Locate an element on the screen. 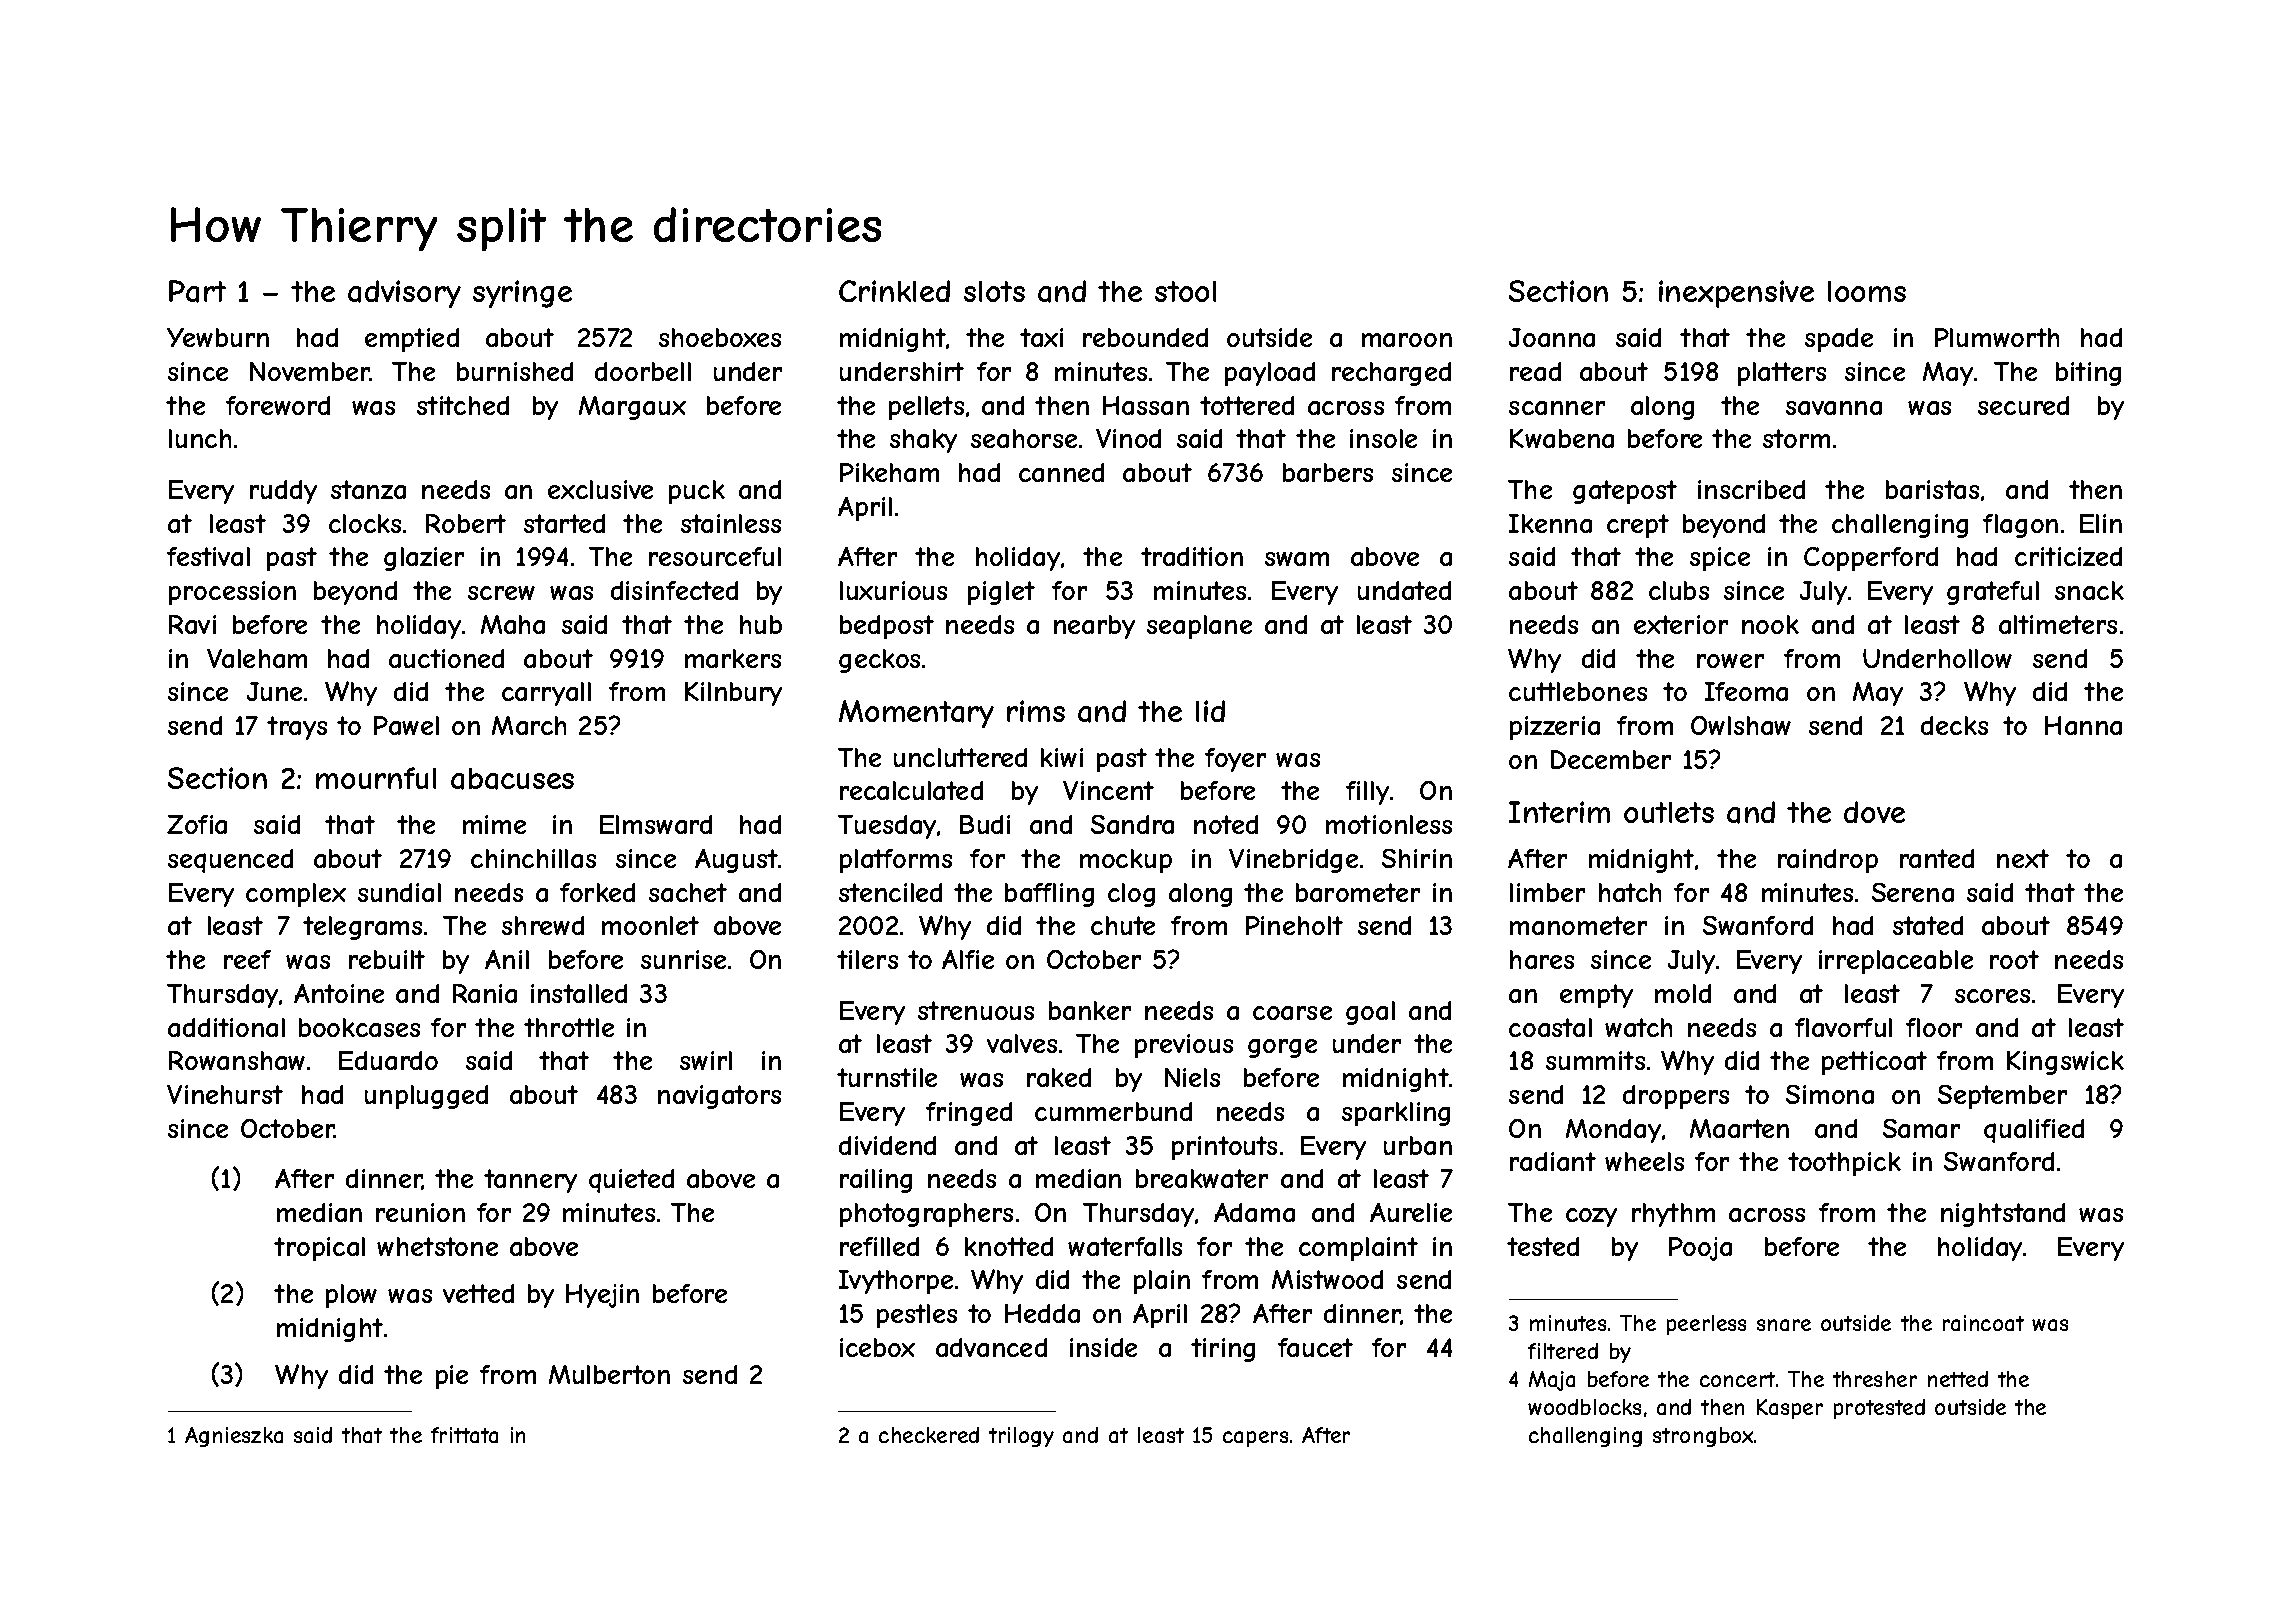 The width and height of the screenshot is (2292, 1620). stainless is located at coordinates (731, 523).
